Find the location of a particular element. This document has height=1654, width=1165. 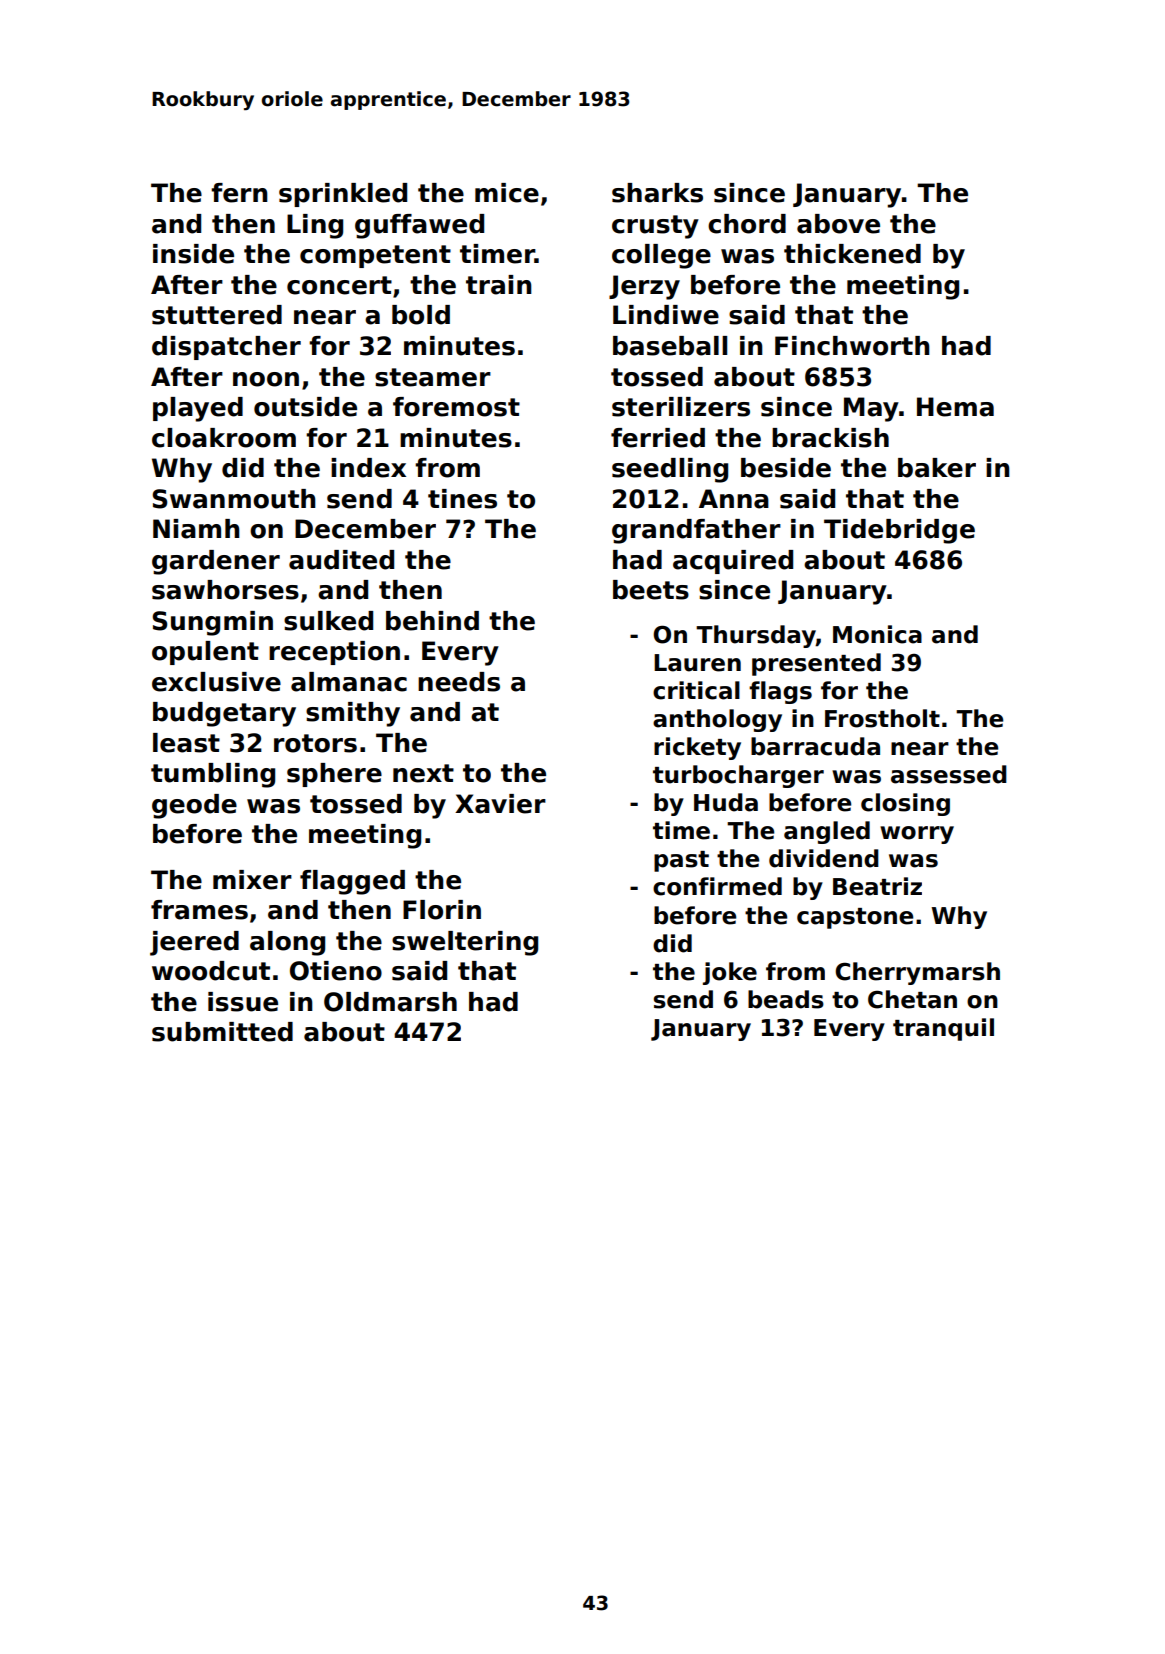

foremost is located at coordinates (456, 407).
